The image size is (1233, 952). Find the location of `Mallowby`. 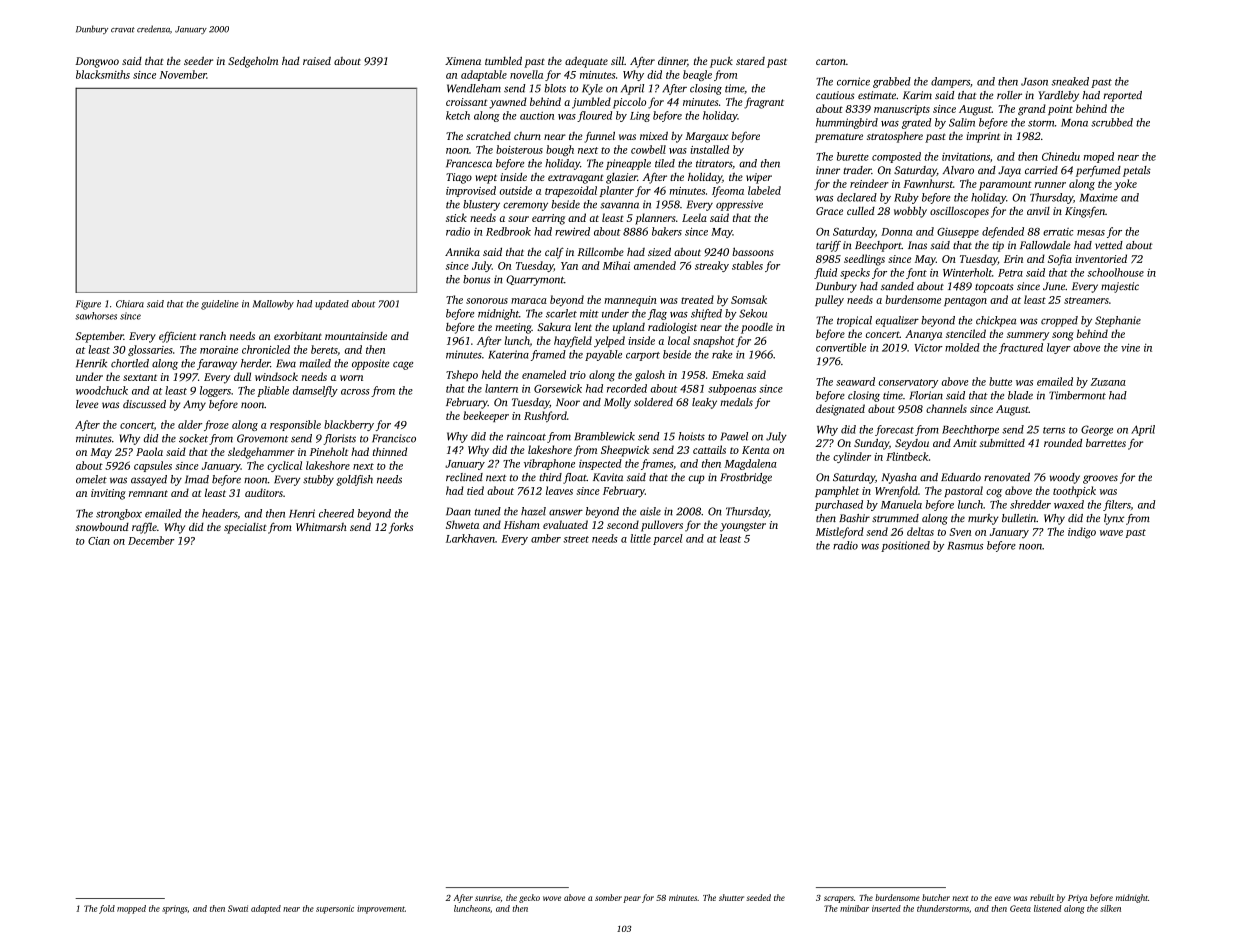

Mallowby is located at coordinates (273, 305).
